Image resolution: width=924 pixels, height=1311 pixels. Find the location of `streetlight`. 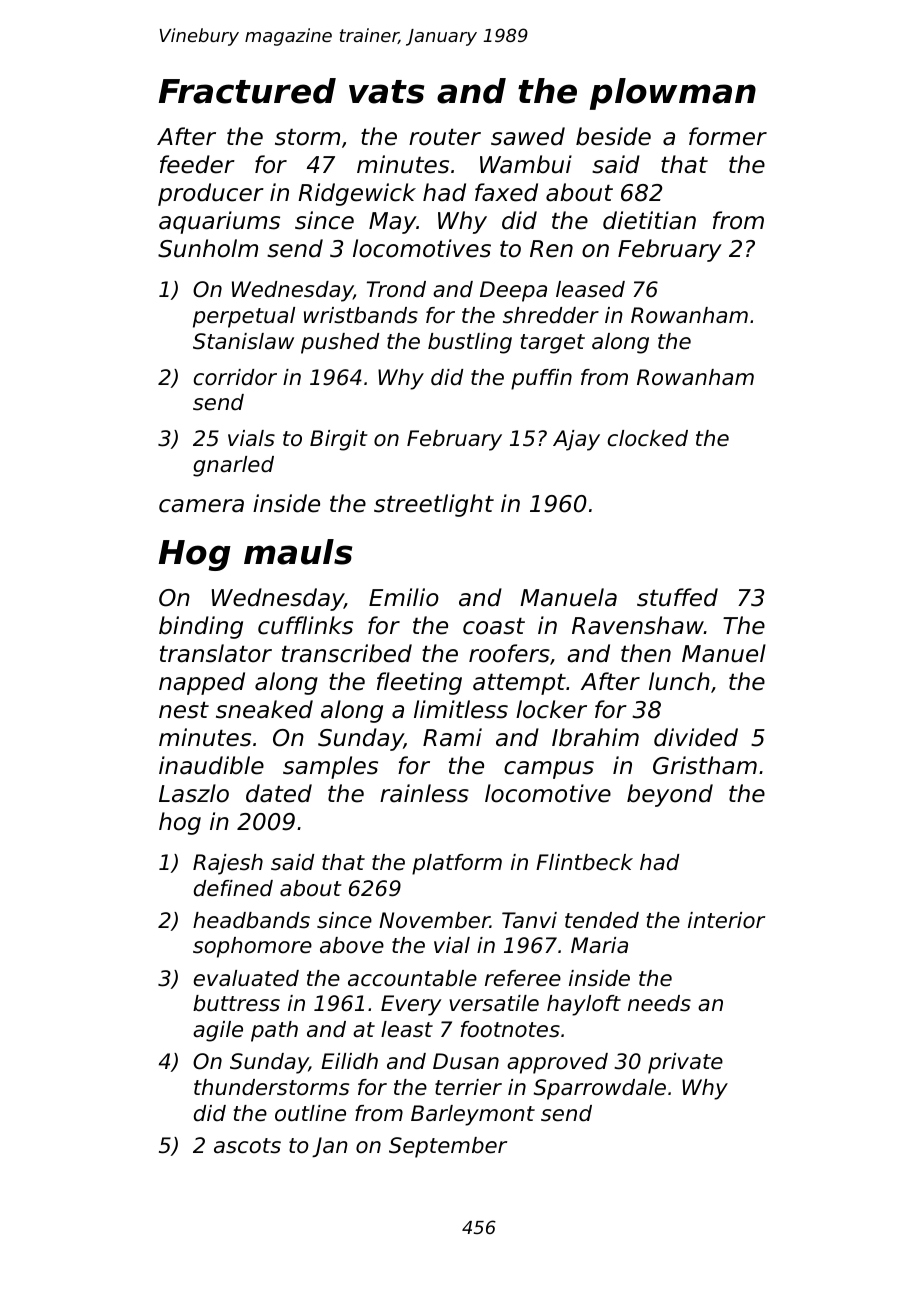

streetlight is located at coordinates (434, 505).
